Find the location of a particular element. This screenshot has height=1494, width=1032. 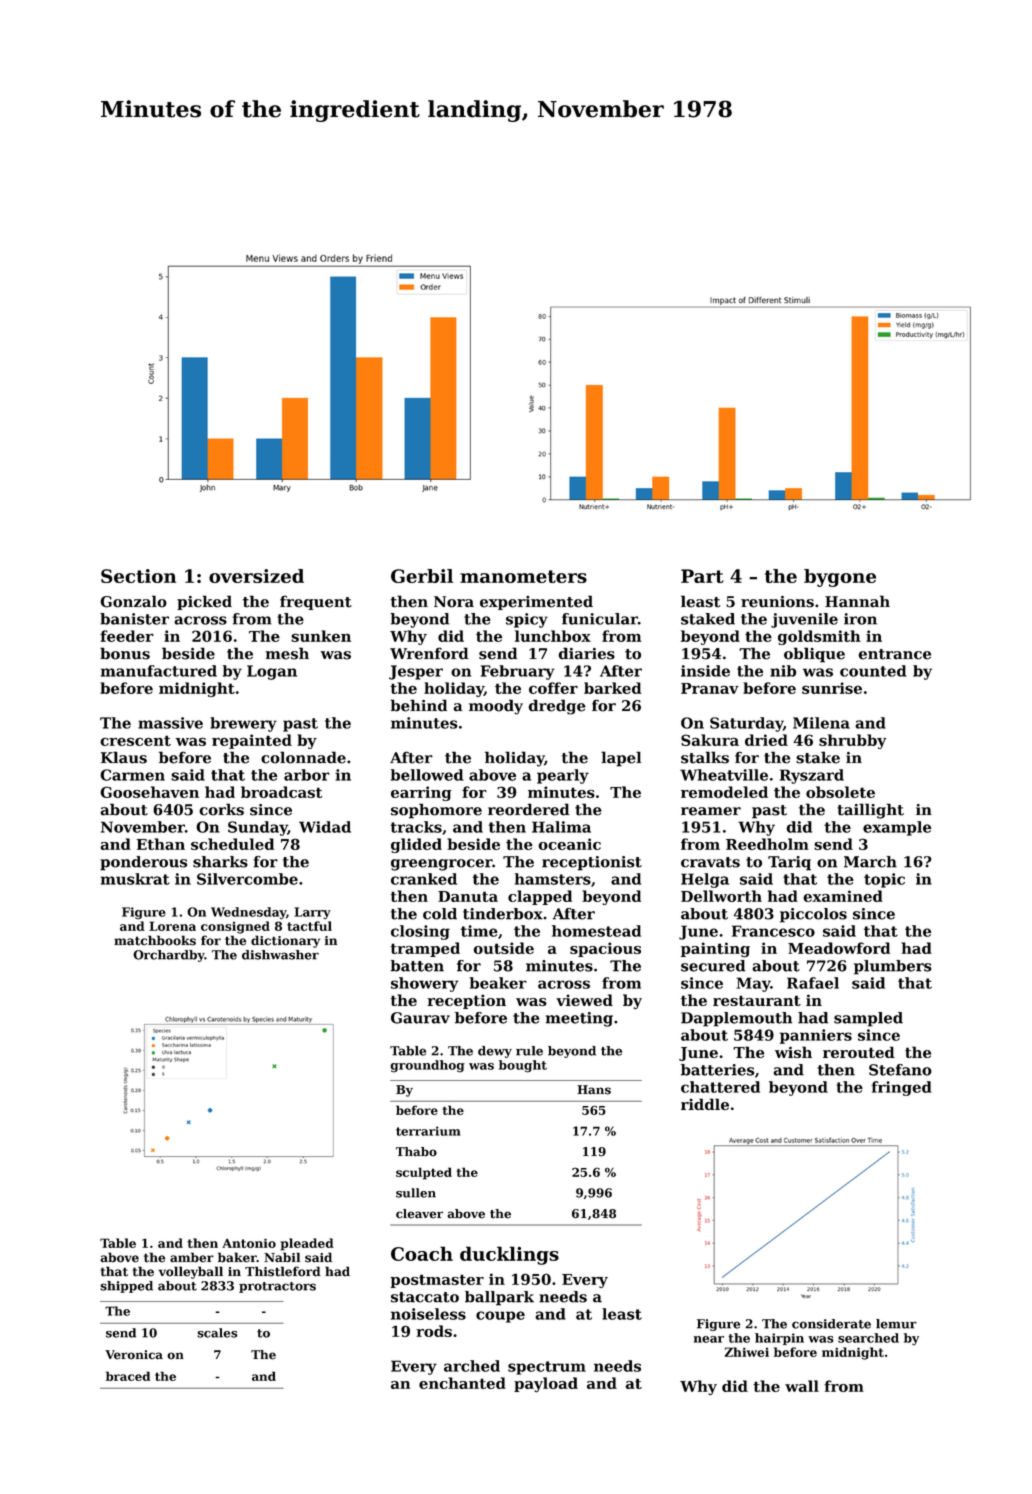

fringed is located at coordinates (901, 1088).
